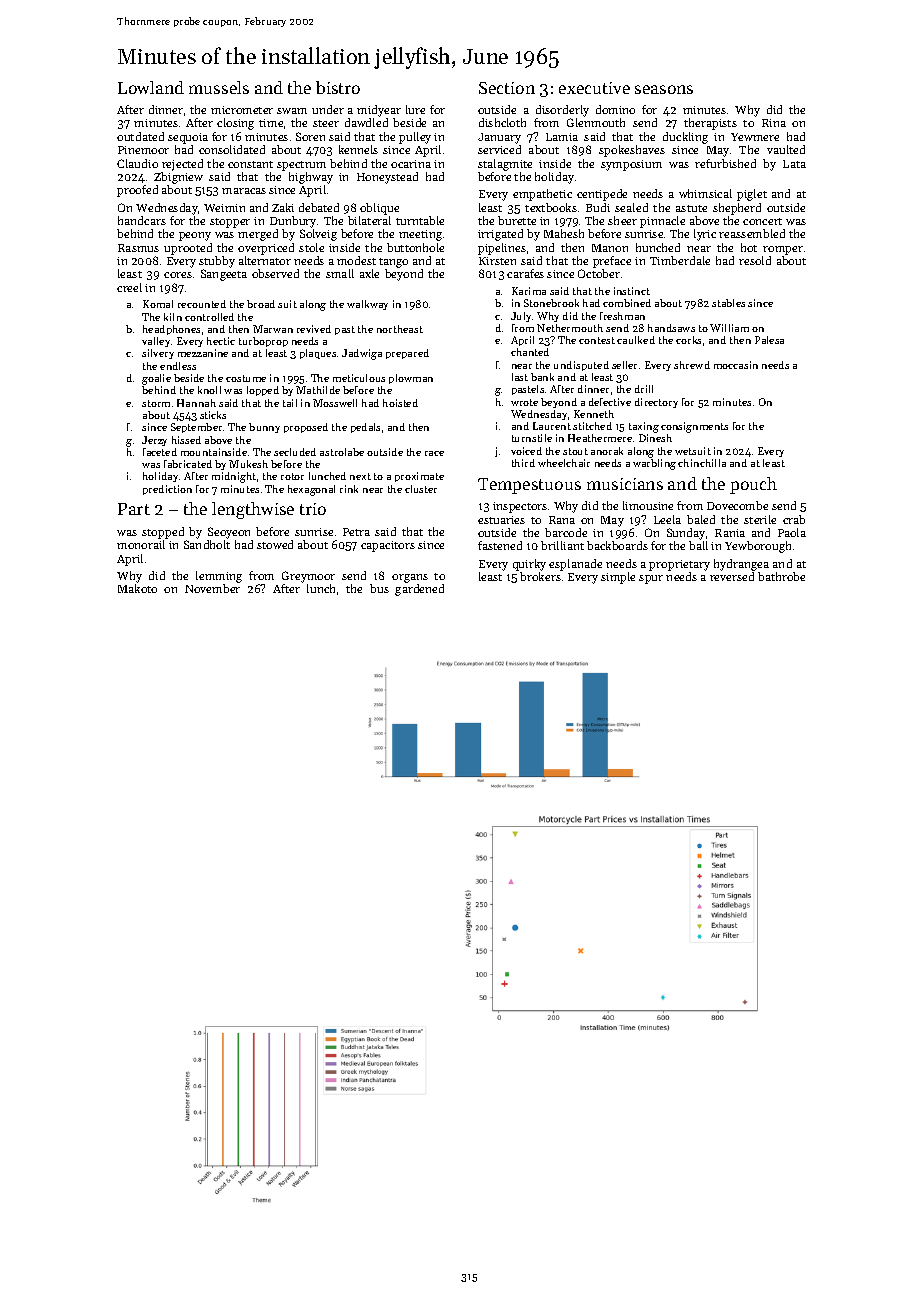  What do you see at coordinates (410, 578) in the image?
I see `organs` at bounding box center [410, 578].
